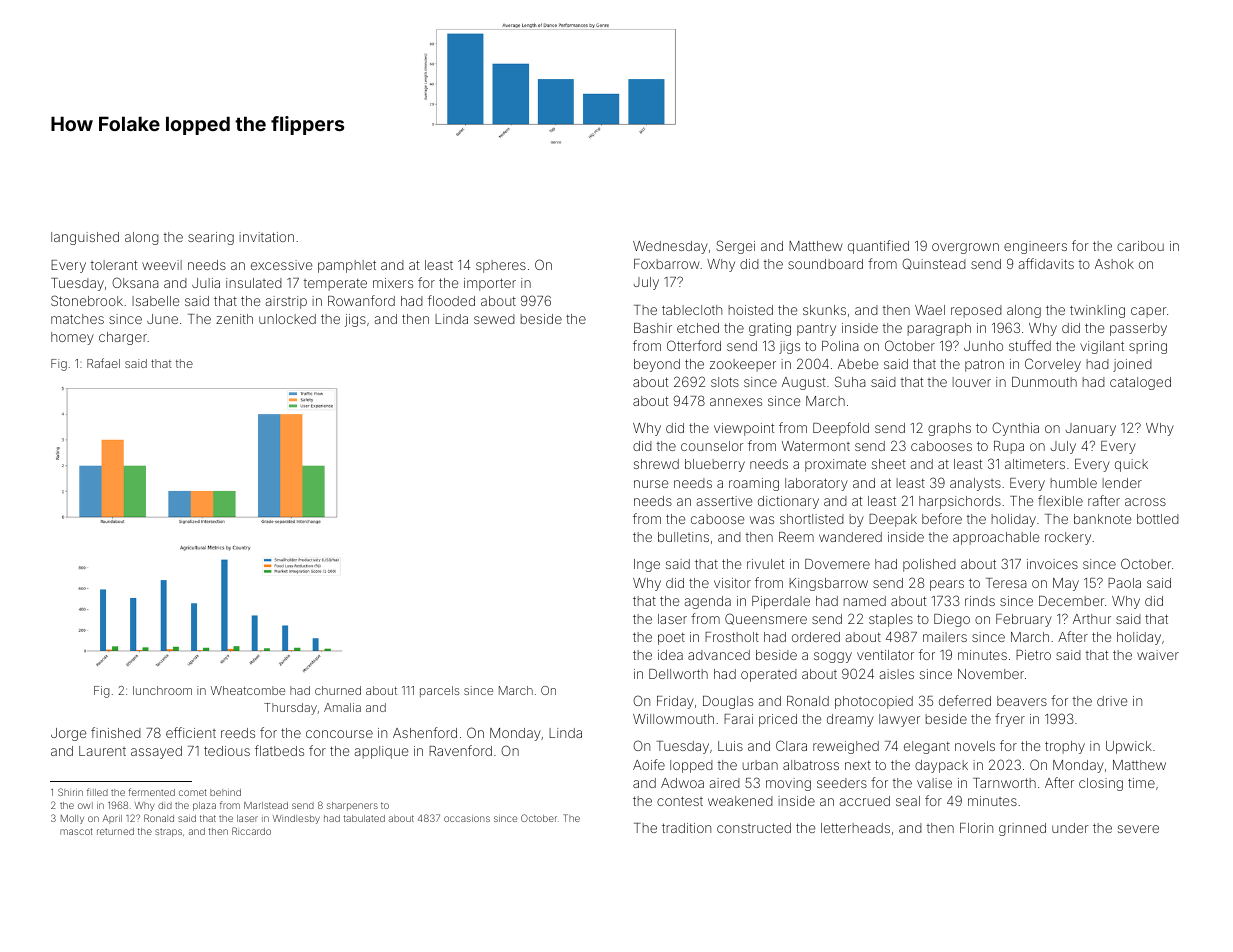 The height and width of the image is (952, 1233). I want to click on Rafael, so click(103, 363).
